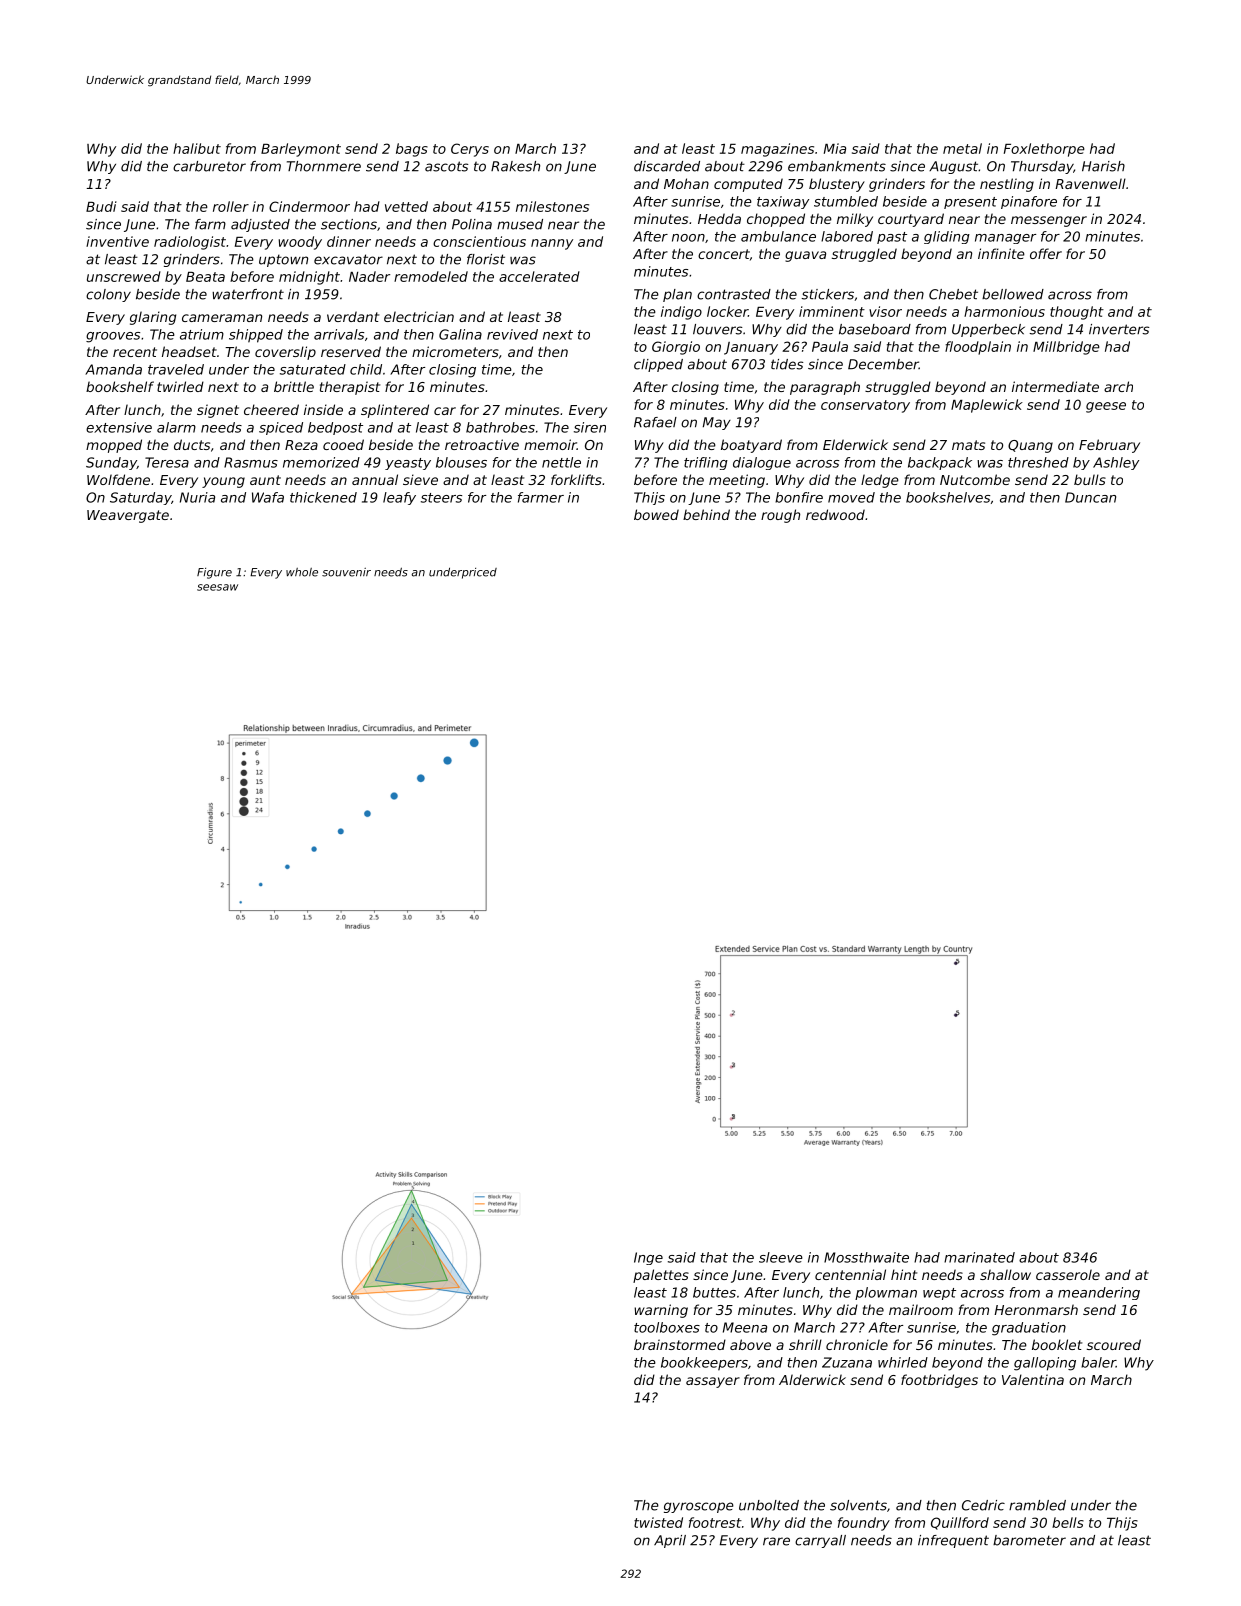  Describe the element at coordinates (661, 1311) in the document. I see `warning` at that location.
